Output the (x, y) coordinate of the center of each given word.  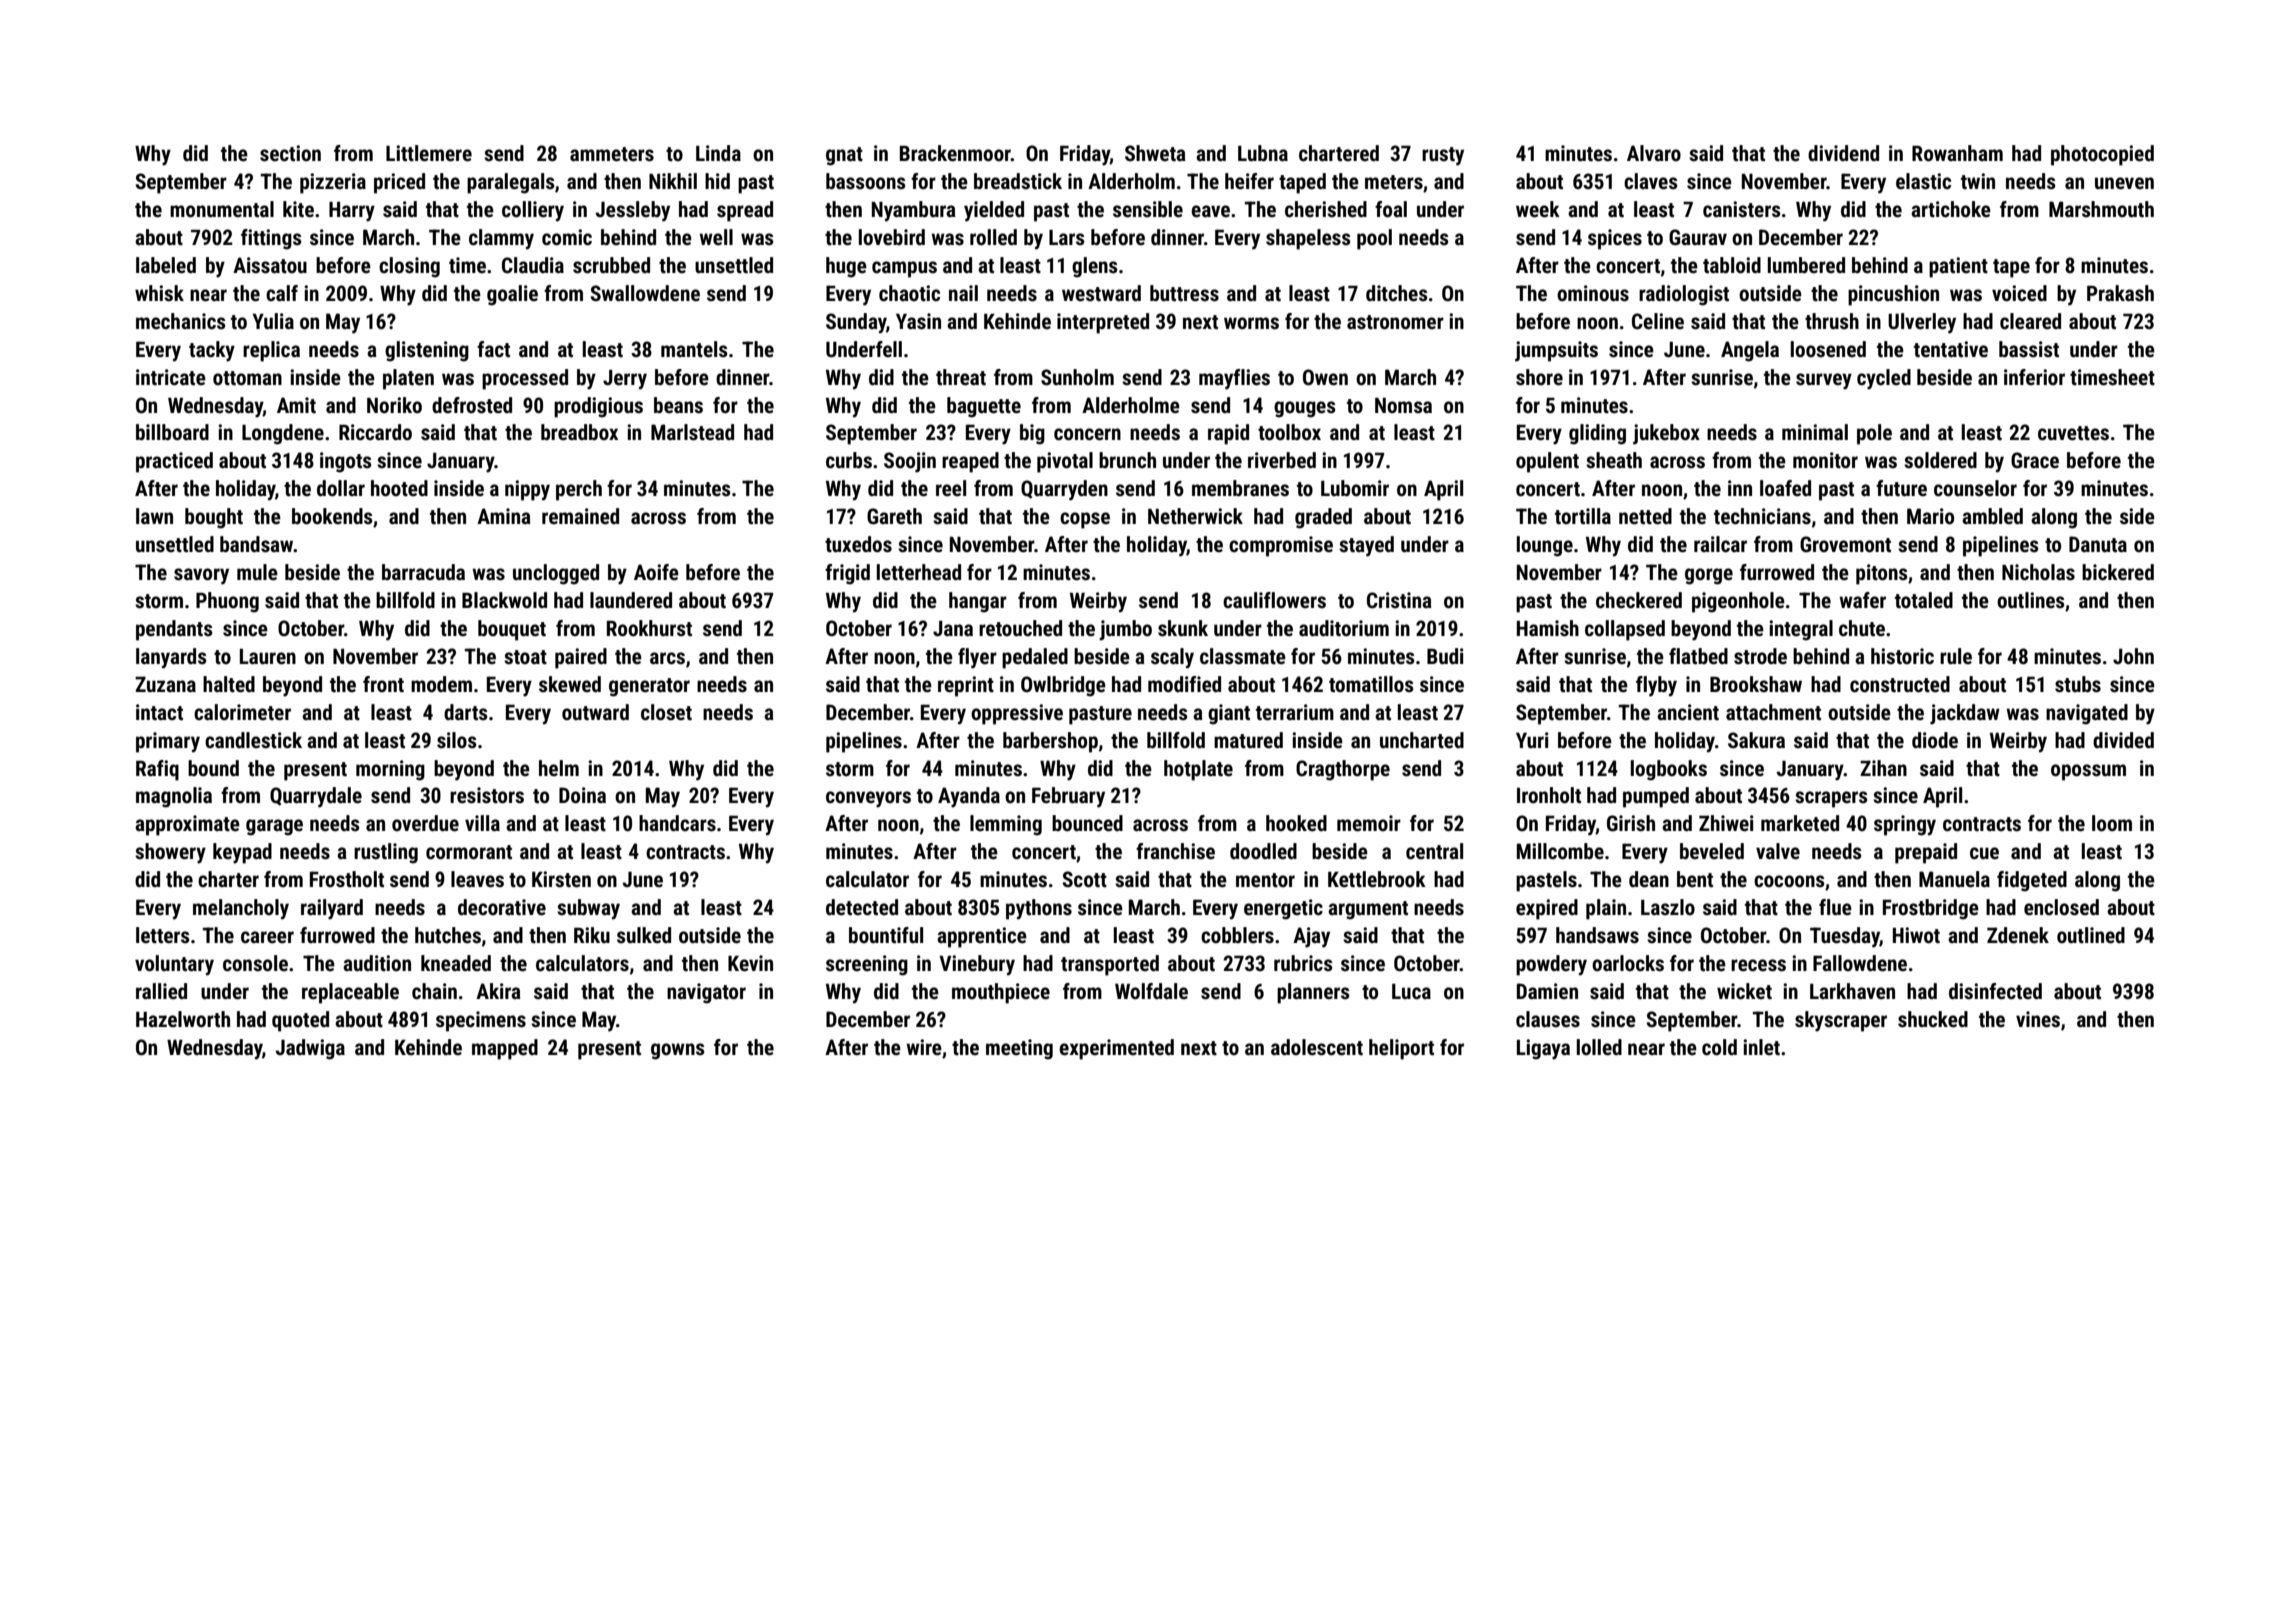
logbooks (1669, 770)
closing (409, 267)
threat (961, 377)
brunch (1127, 460)
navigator (706, 993)
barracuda (423, 572)
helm (559, 768)
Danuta (2098, 544)
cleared (2030, 321)
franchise (1175, 851)
